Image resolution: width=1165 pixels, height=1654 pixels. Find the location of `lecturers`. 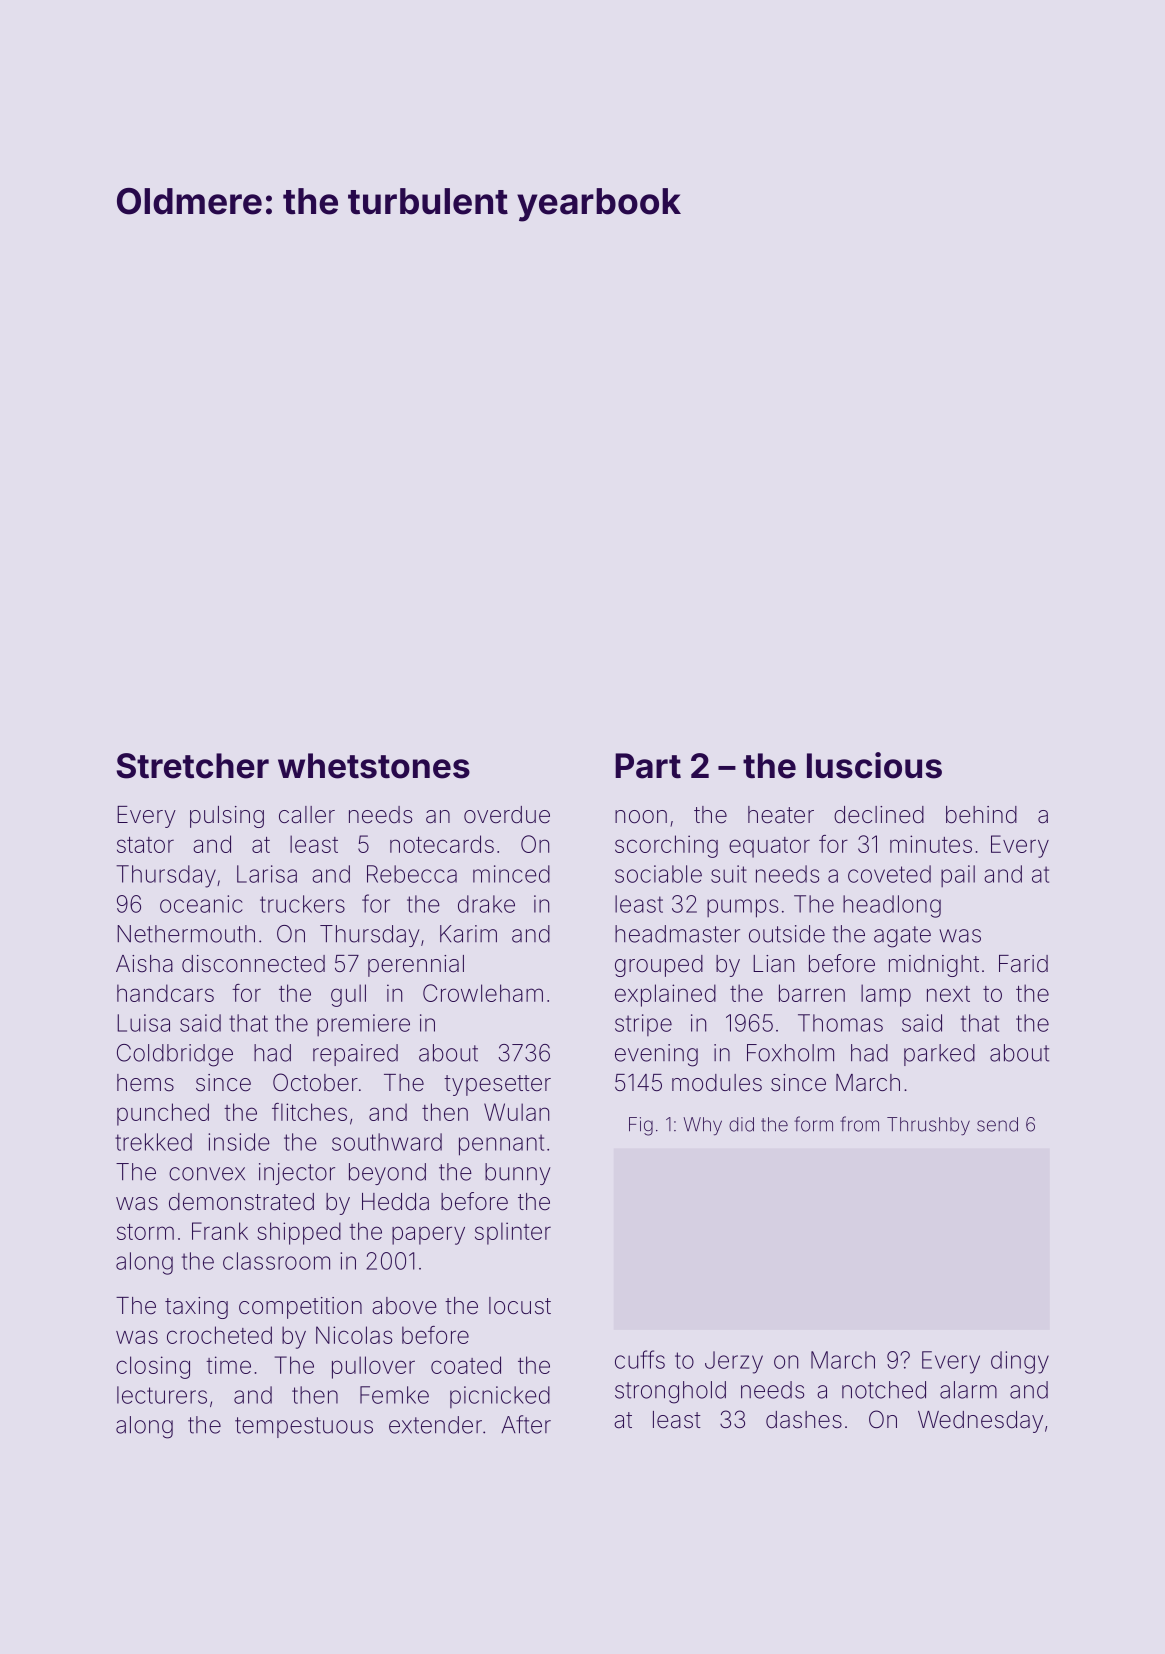

lecturers is located at coordinates (162, 1395).
